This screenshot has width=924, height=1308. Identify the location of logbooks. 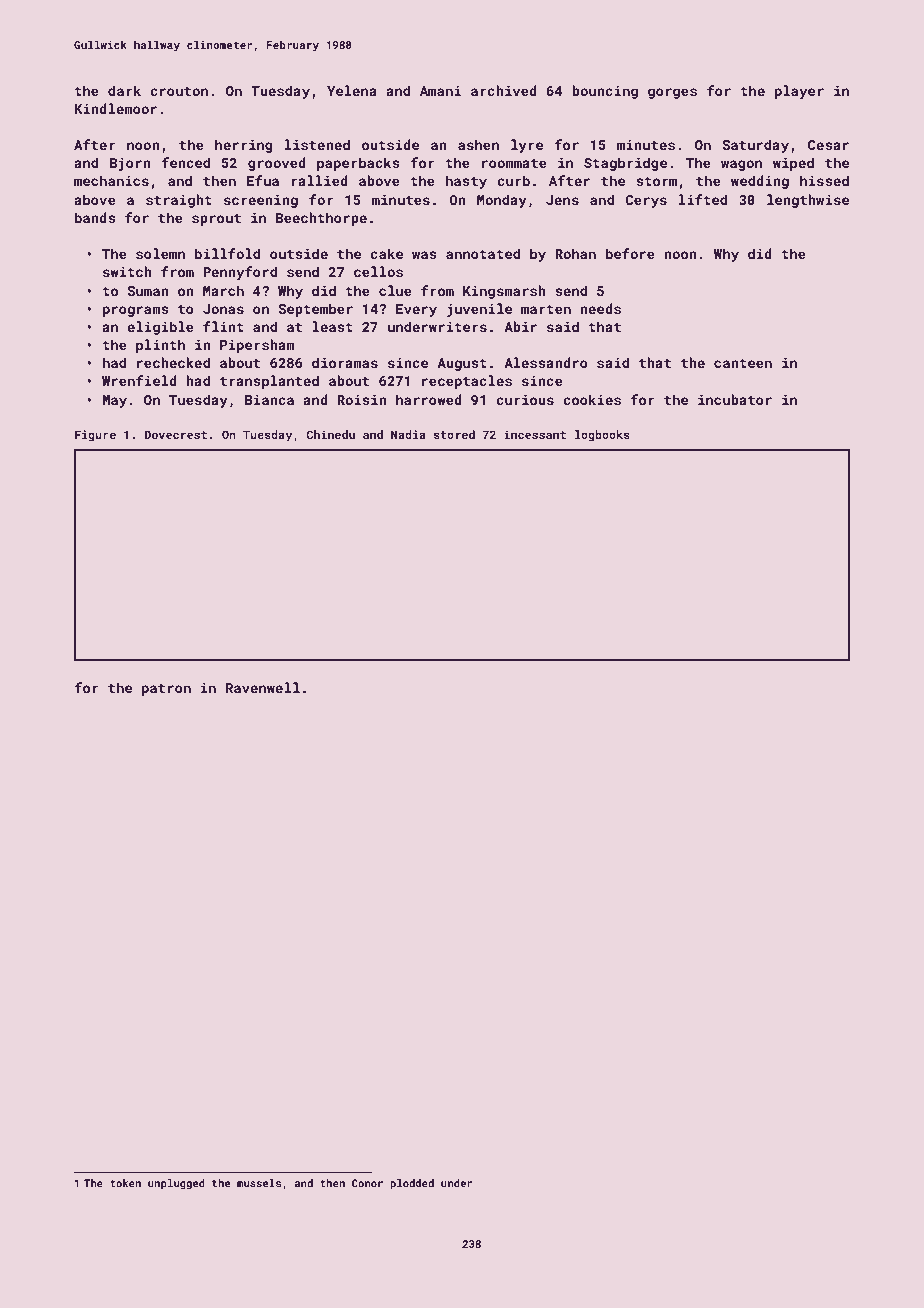
(602, 436).
